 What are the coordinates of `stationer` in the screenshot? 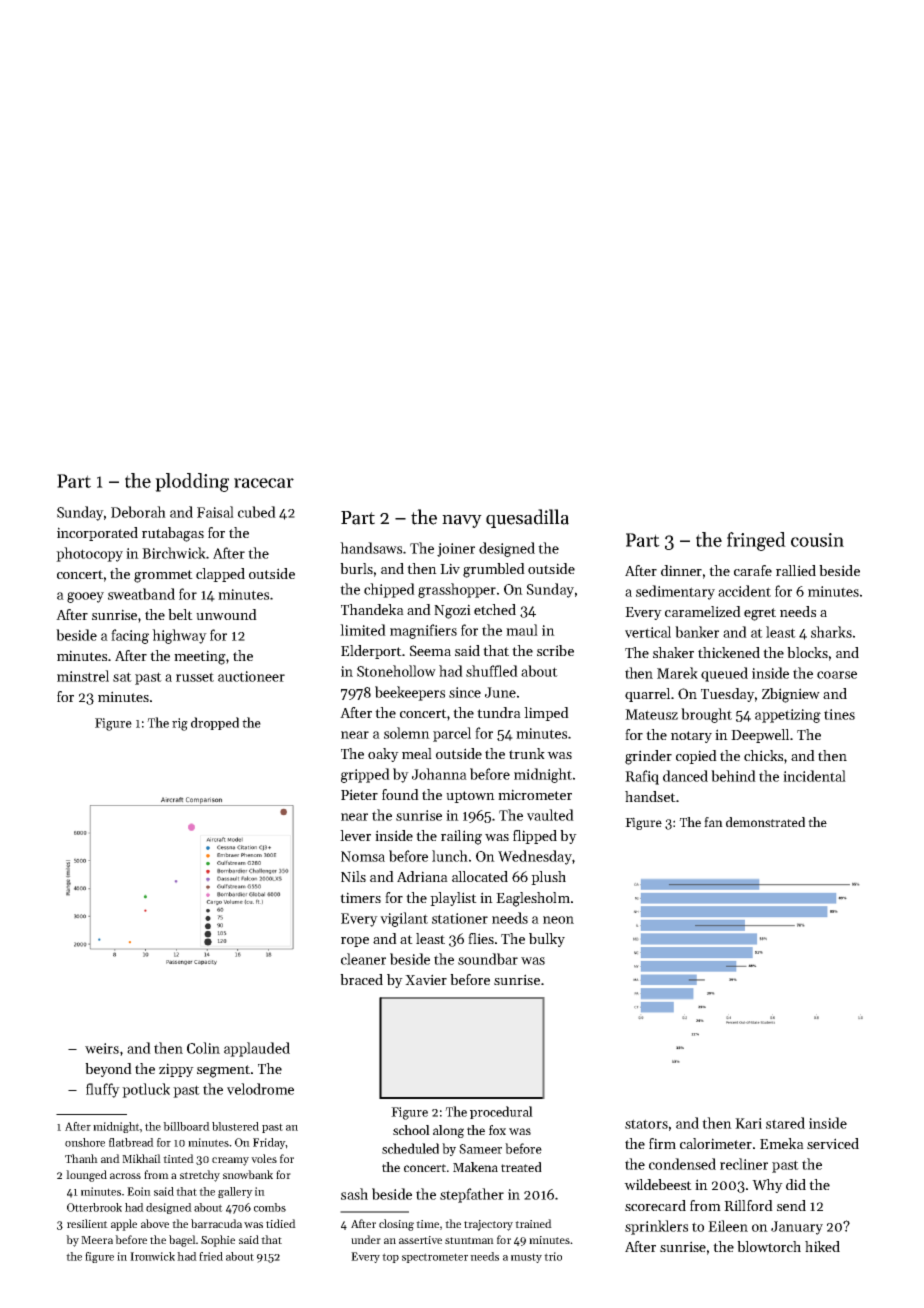 It's located at (460, 918).
